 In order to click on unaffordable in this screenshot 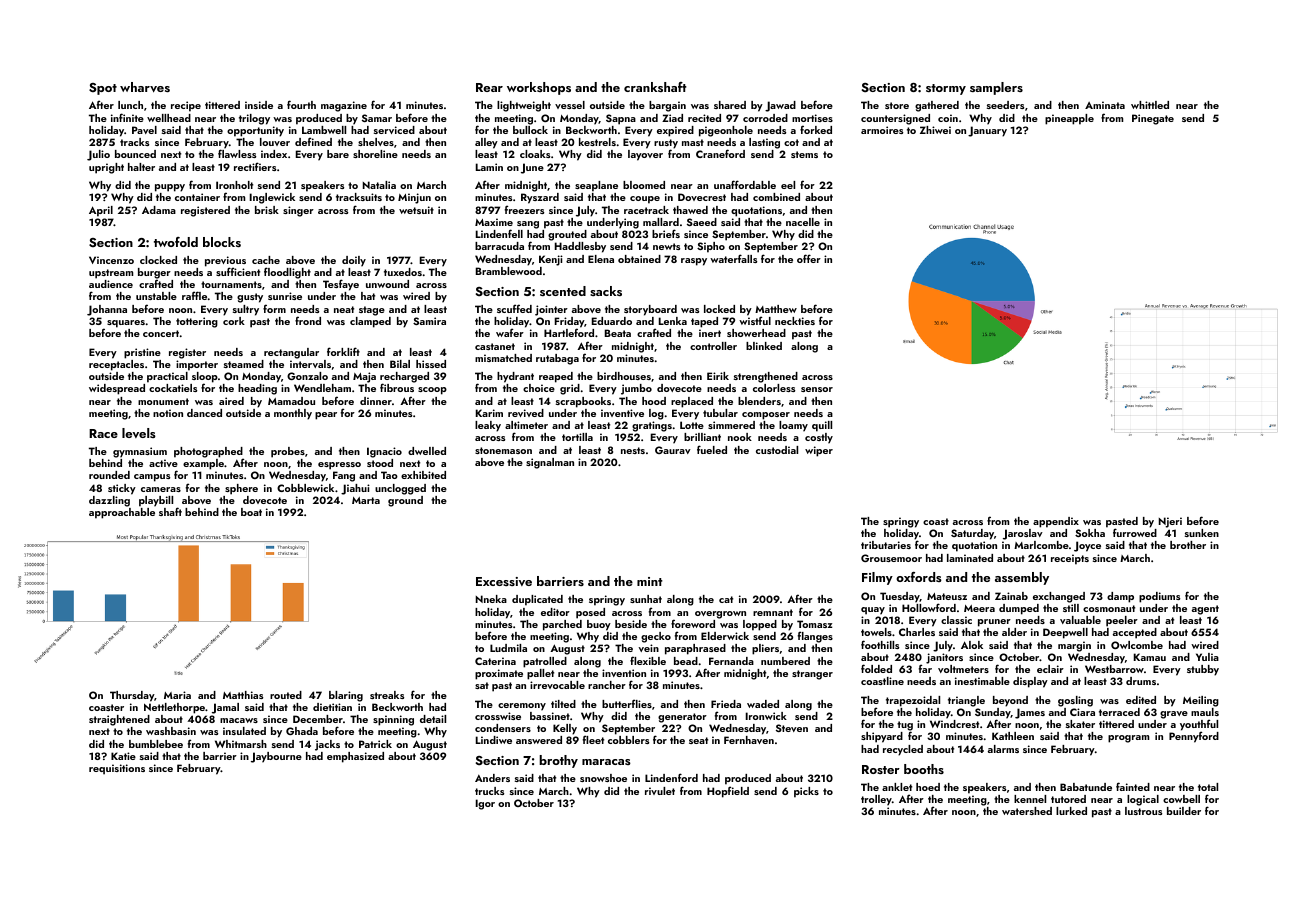, I will do `click(745, 184)`.
